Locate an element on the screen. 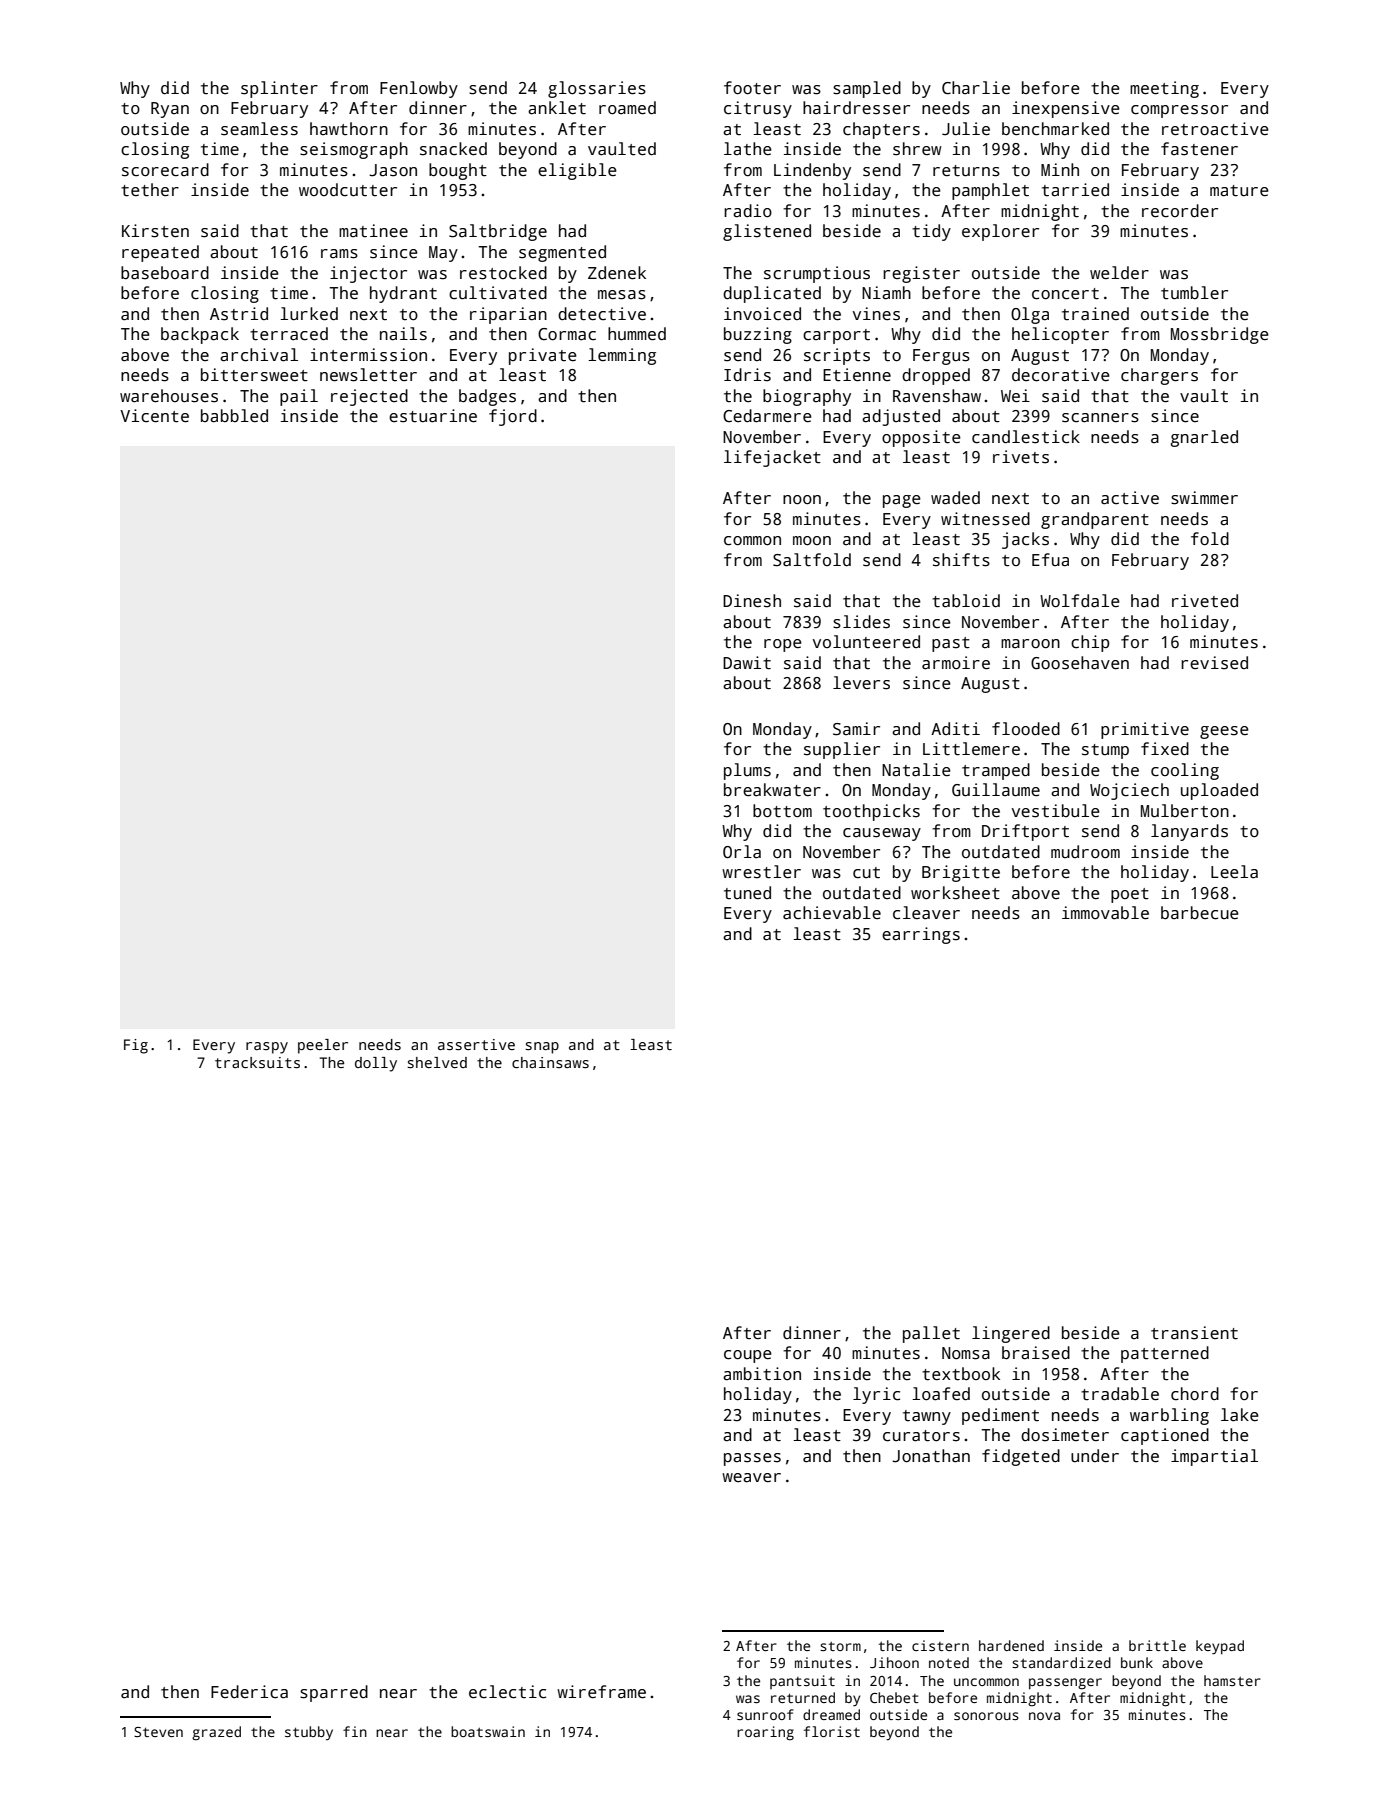 This screenshot has height=1809, width=1398. moon is located at coordinates (812, 541).
